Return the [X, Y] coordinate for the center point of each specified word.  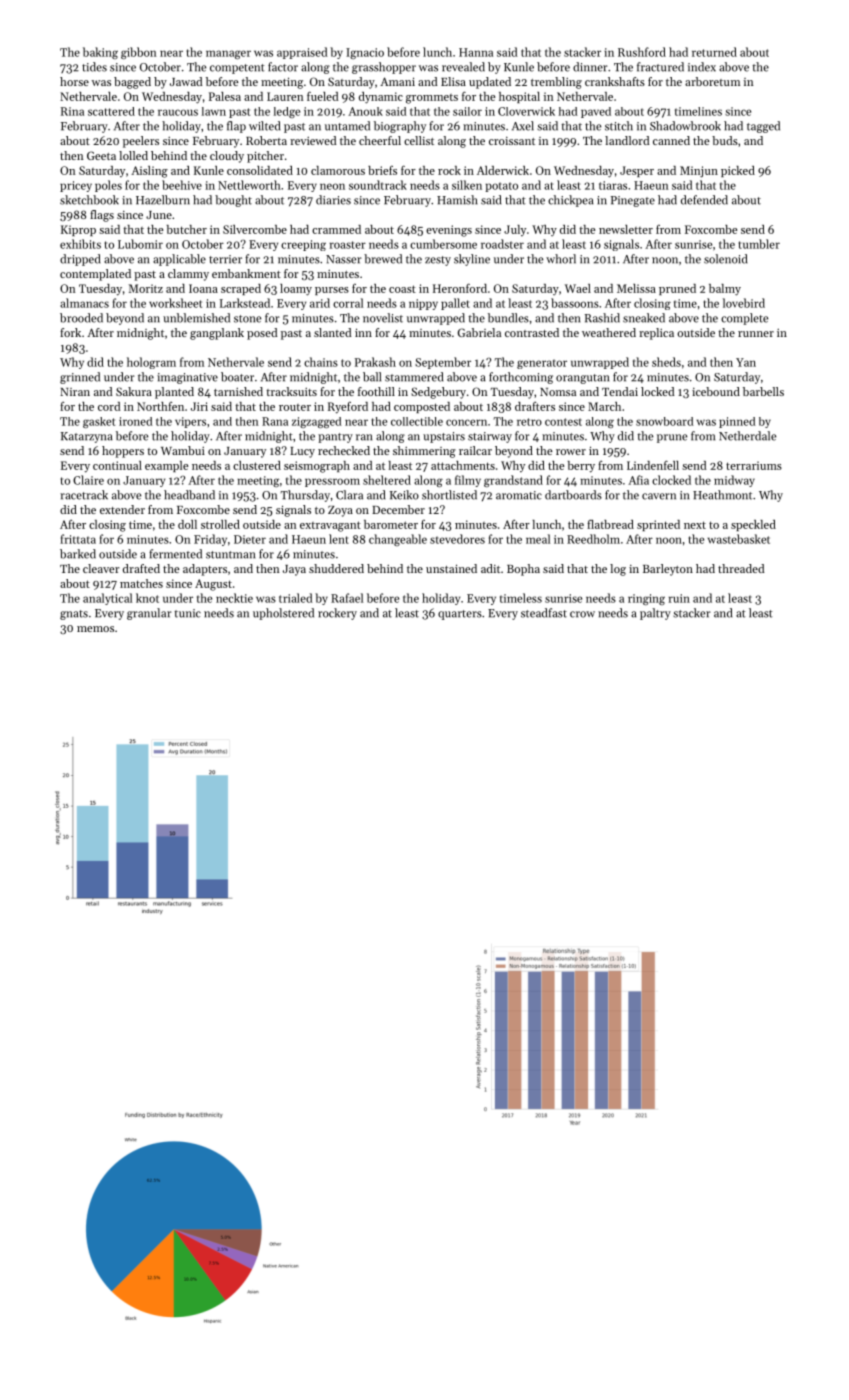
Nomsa [558, 392]
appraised [302, 53]
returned [714, 52]
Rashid [602, 318]
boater [237, 377]
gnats [74, 615]
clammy [188, 275]
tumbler [759, 244]
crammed [336, 229]
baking [100, 53]
